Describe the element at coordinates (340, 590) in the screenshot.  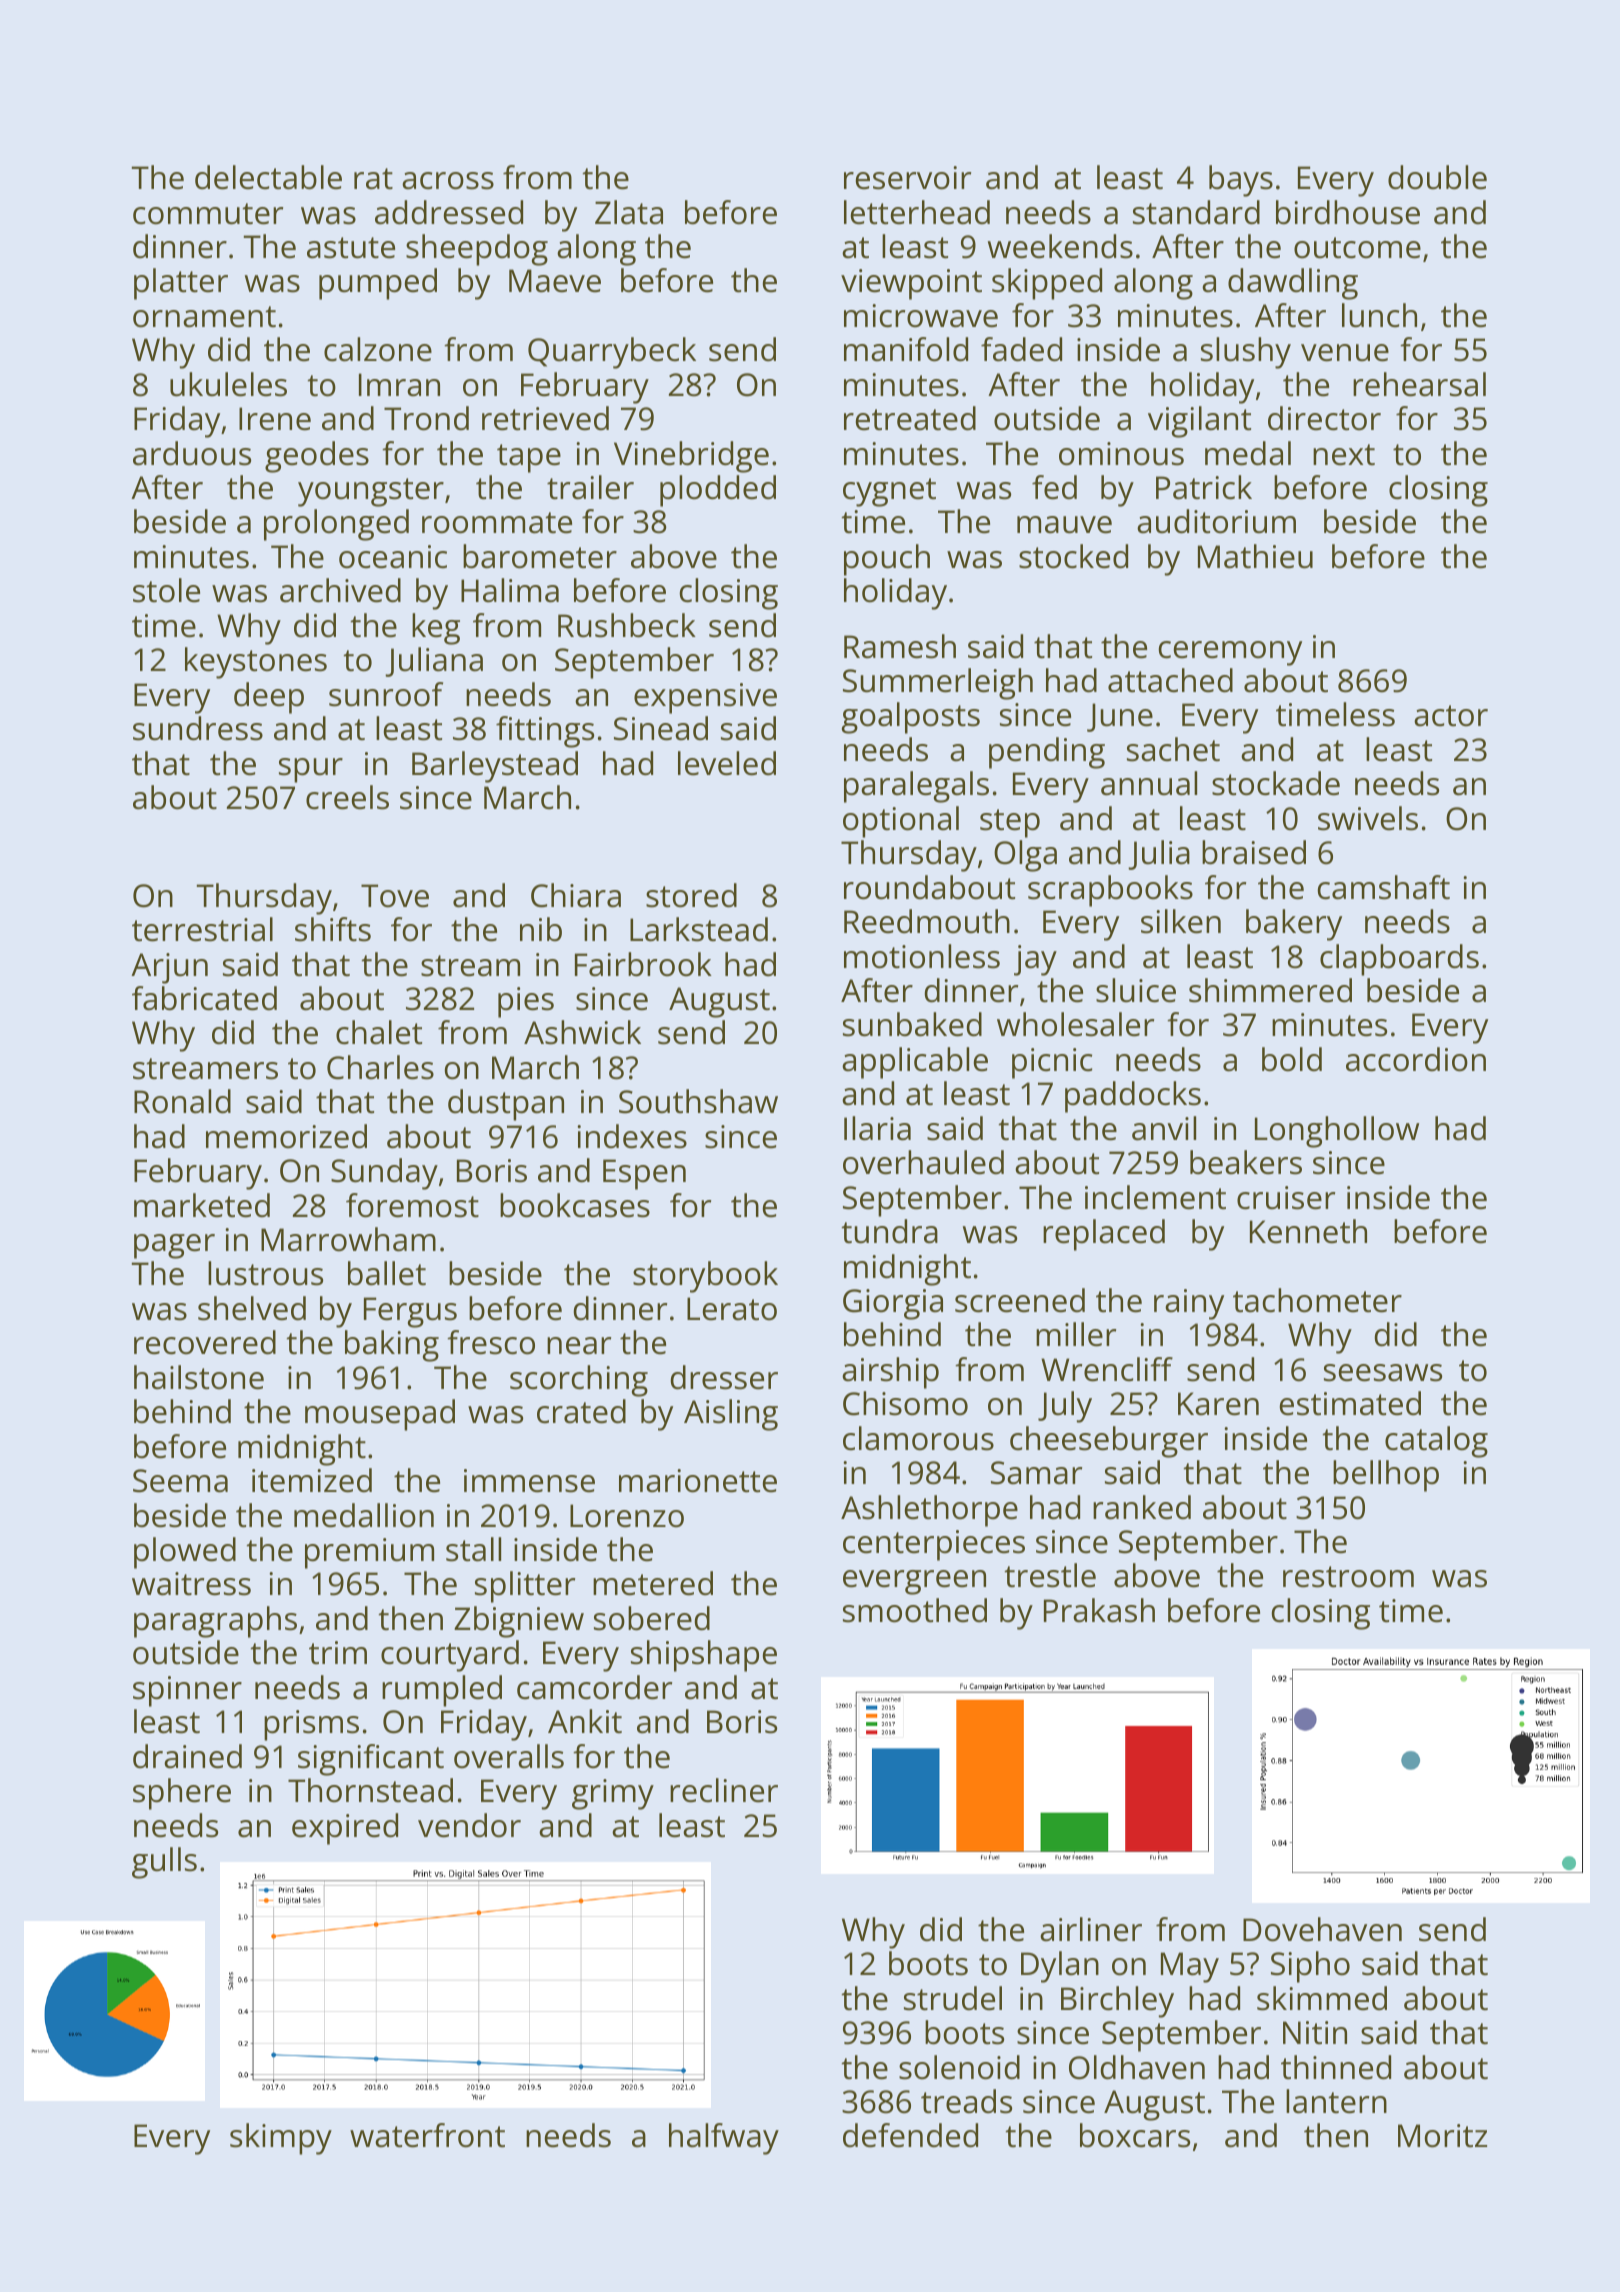
I see `archived` at that location.
